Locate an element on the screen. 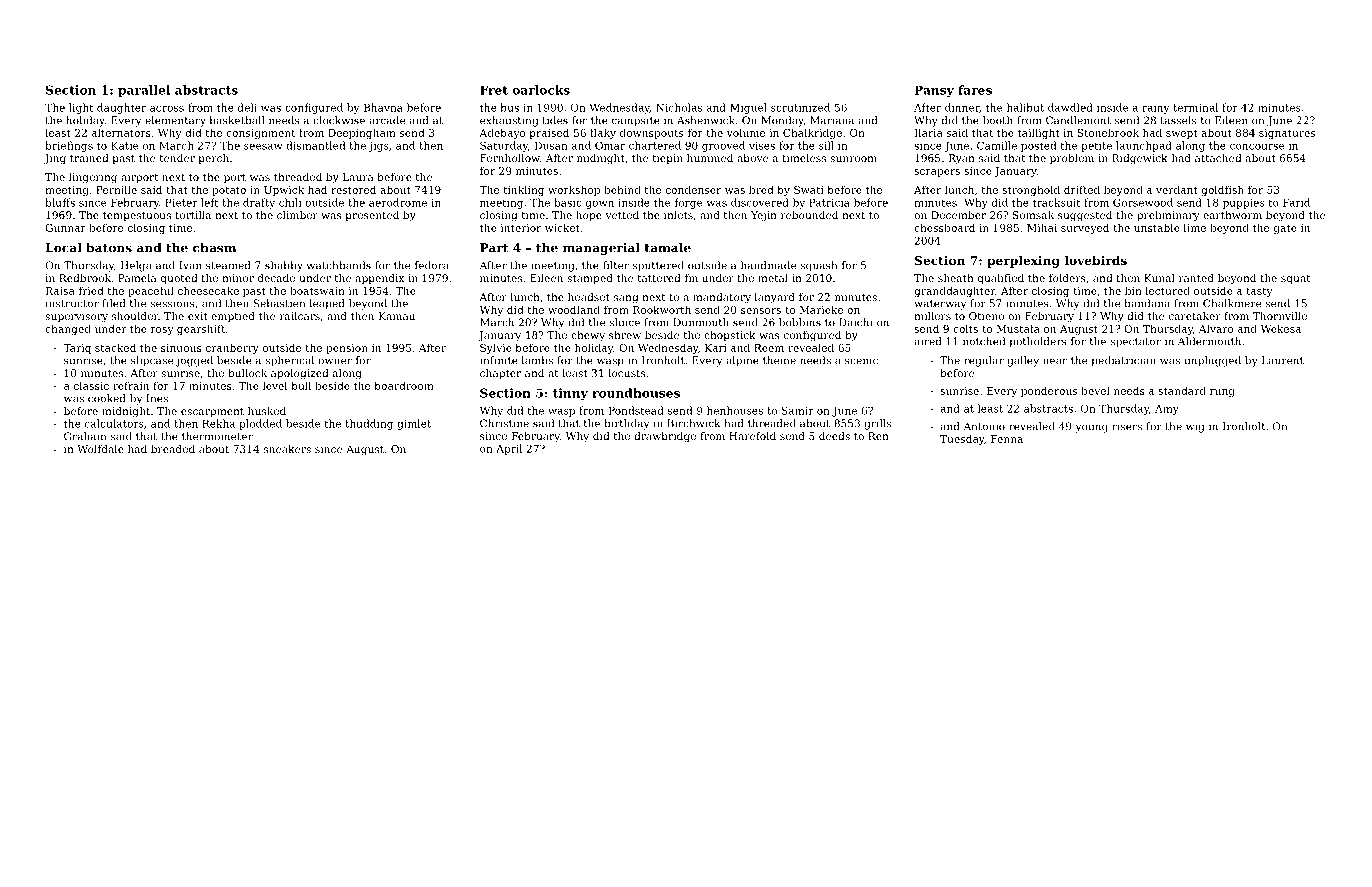  Graham is located at coordinates (85, 436).
